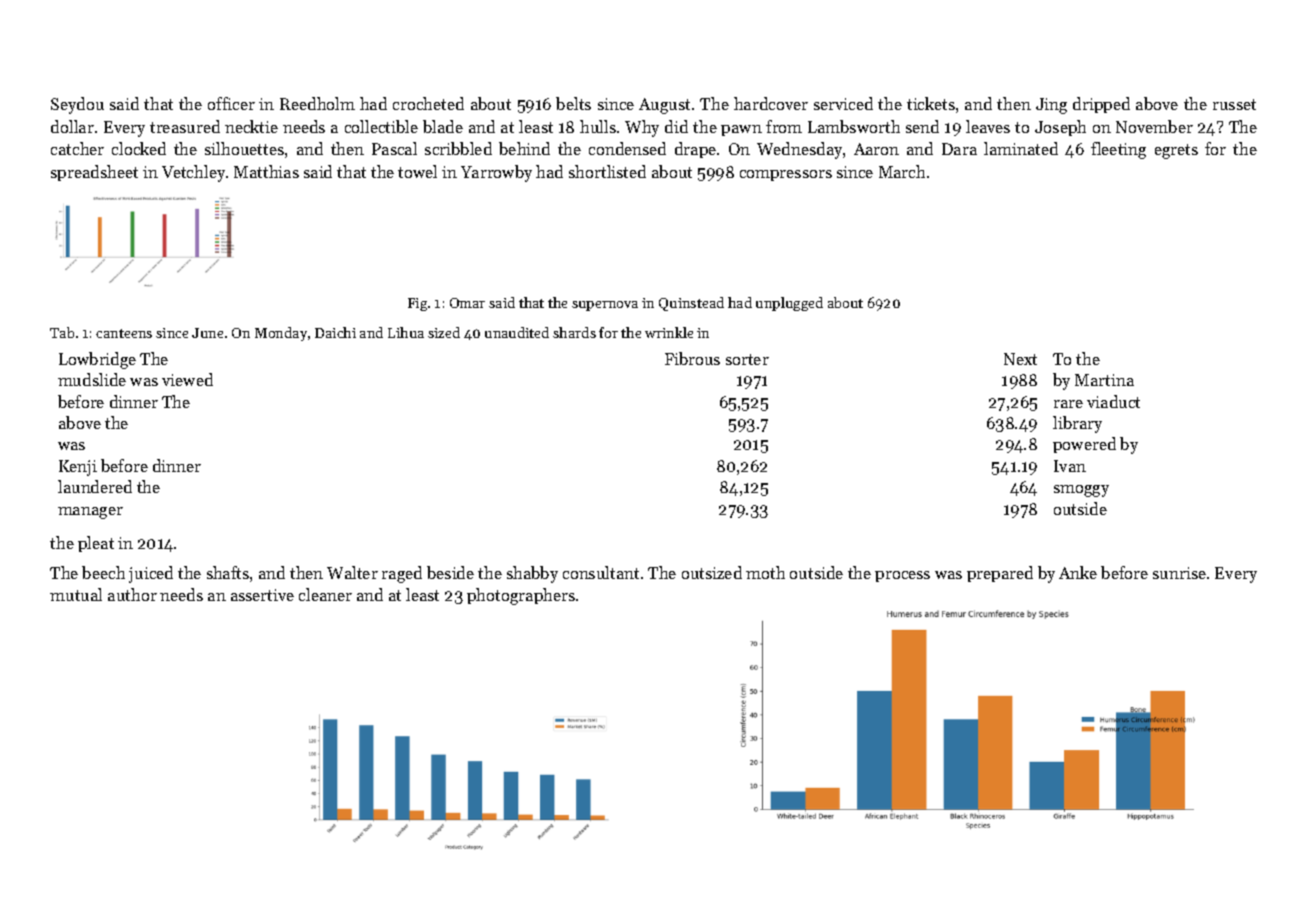 Image resolution: width=1308 pixels, height=924 pixels. What do you see at coordinates (262, 595) in the screenshot?
I see `assertive` at bounding box center [262, 595].
